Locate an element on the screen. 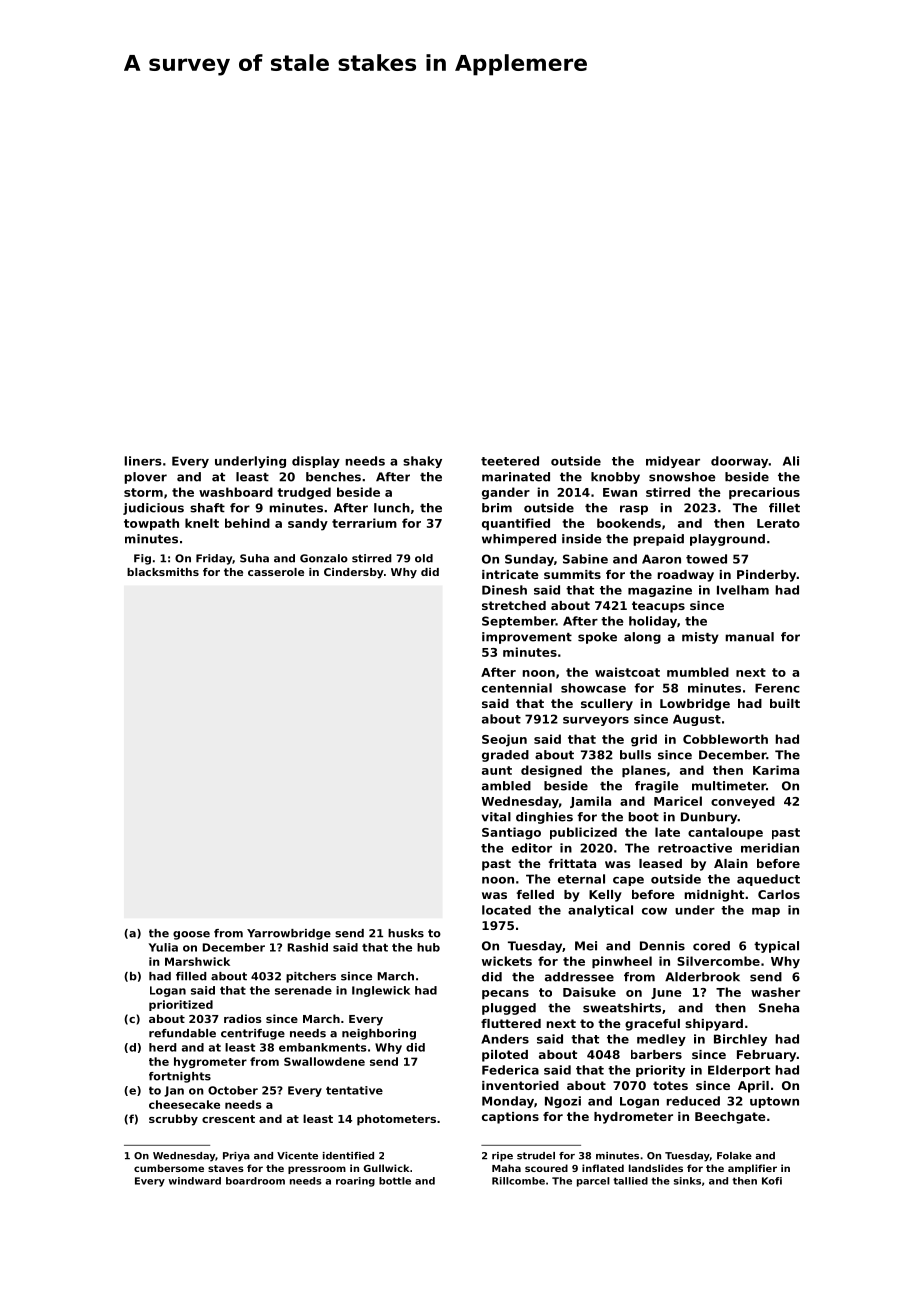 The width and height of the screenshot is (924, 1308). centennial is located at coordinates (517, 688).
